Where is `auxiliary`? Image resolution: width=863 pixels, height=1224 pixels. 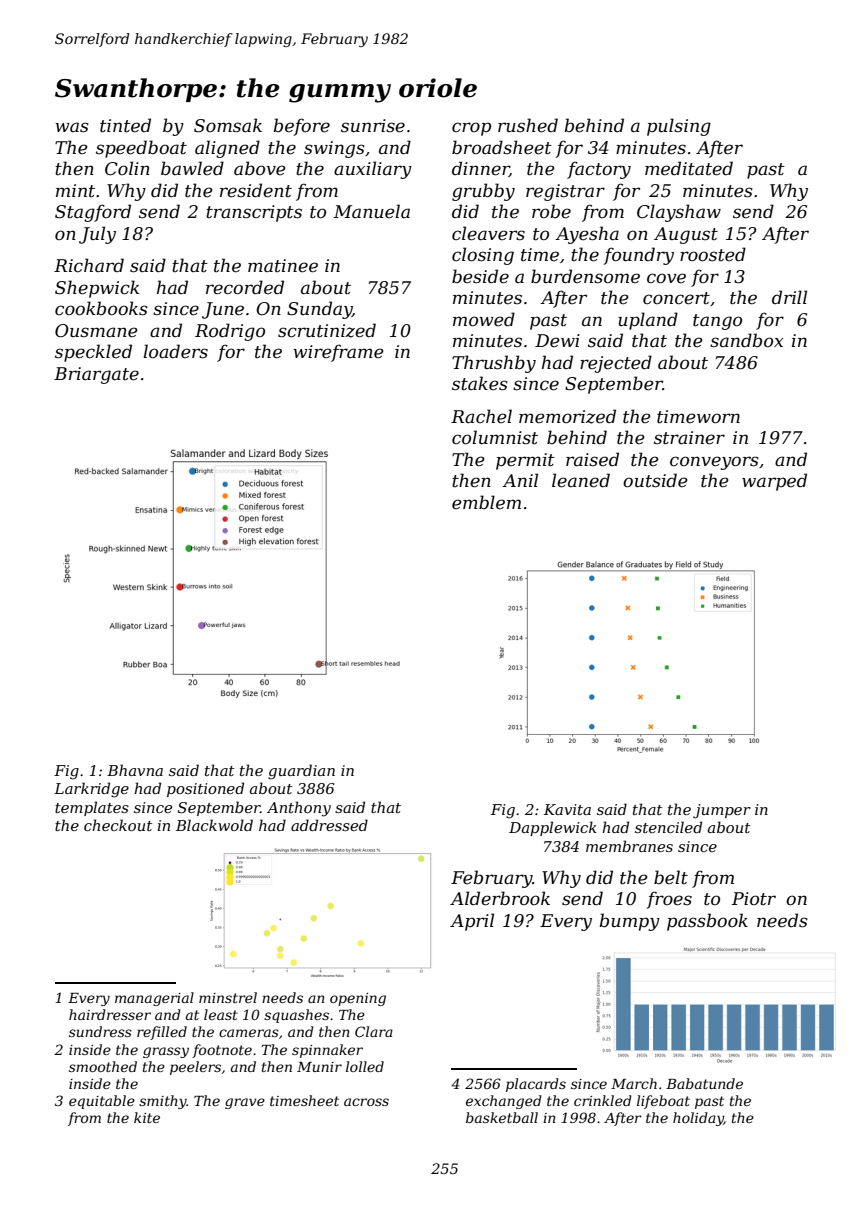
auxiliary is located at coordinates (373, 170).
